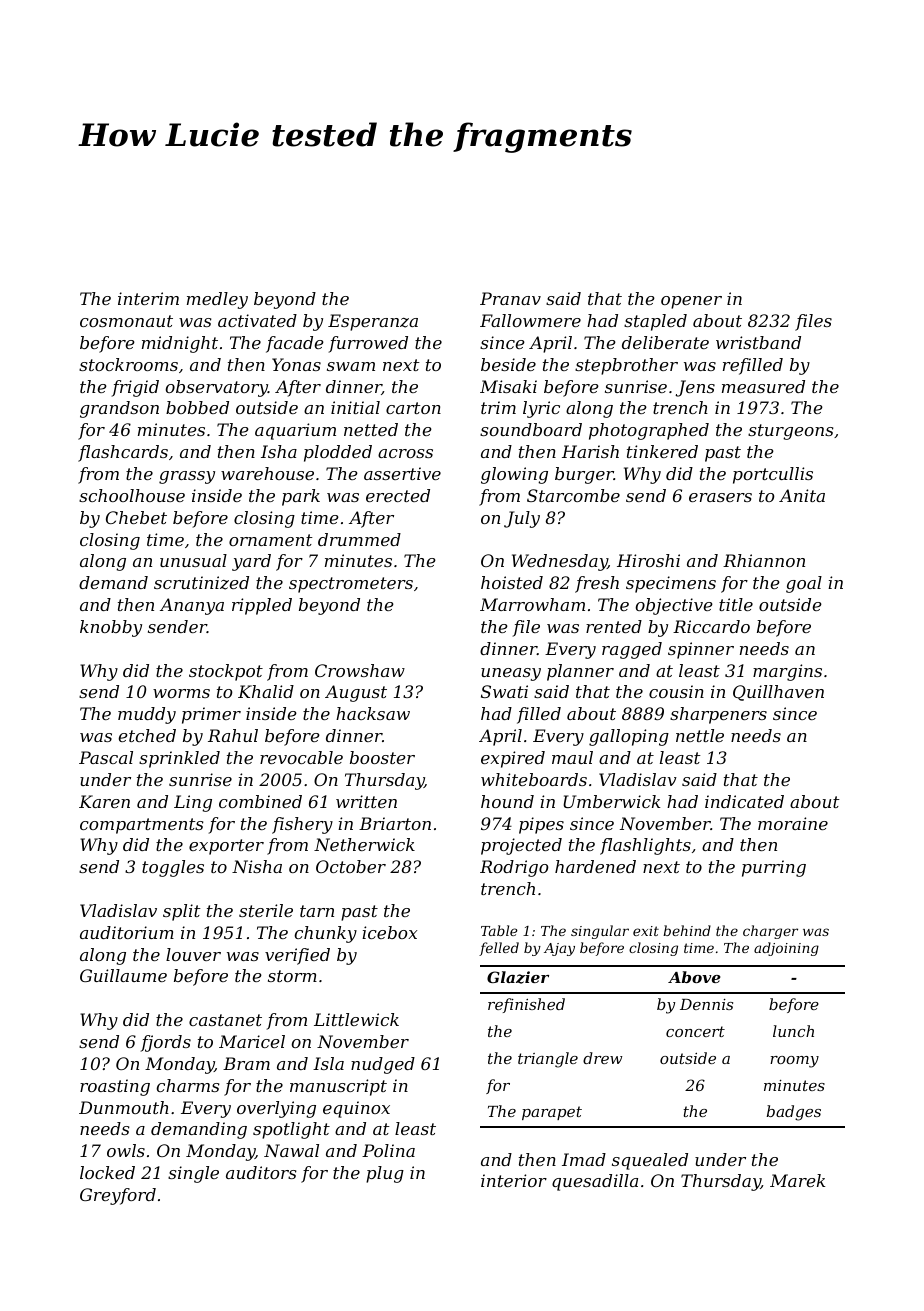 The height and width of the screenshot is (1311, 924). I want to click on photographed, so click(649, 431).
